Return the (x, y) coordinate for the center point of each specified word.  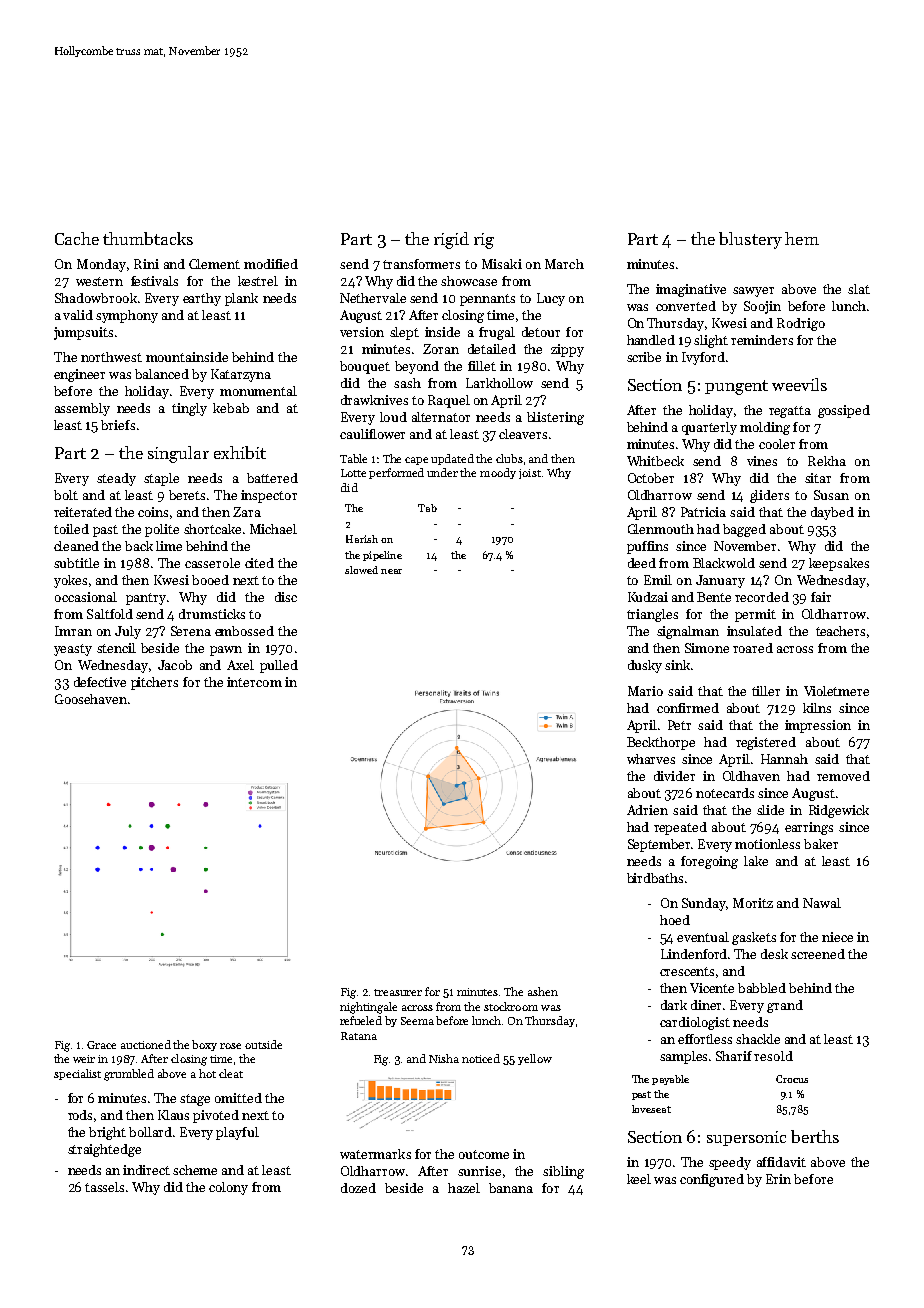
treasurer (398, 992)
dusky (645, 666)
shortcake (212, 529)
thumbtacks (148, 238)
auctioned (146, 1044)
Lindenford (694, 954)
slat (859, 289)
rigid (451, 240)
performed (396, 473)
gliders (769, 496)
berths (815, 1136)
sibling (563, 1172)
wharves (651, 759)
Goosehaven (91, 699)
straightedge (104, 1150)
